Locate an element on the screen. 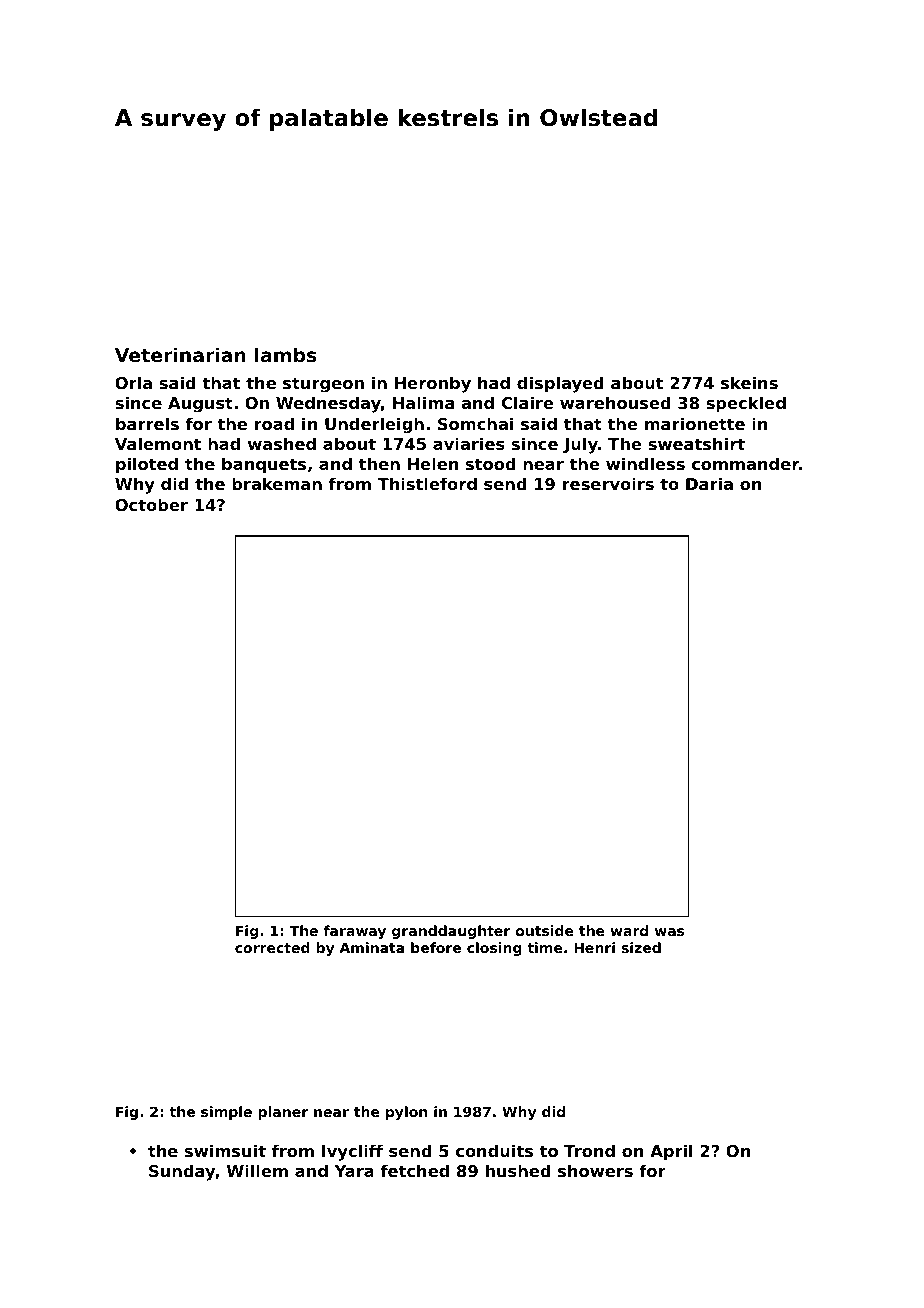 Image resolution: width=924 pixels, height=1308 pixels. Ivycliff is located at coordinates (352, 1152).
